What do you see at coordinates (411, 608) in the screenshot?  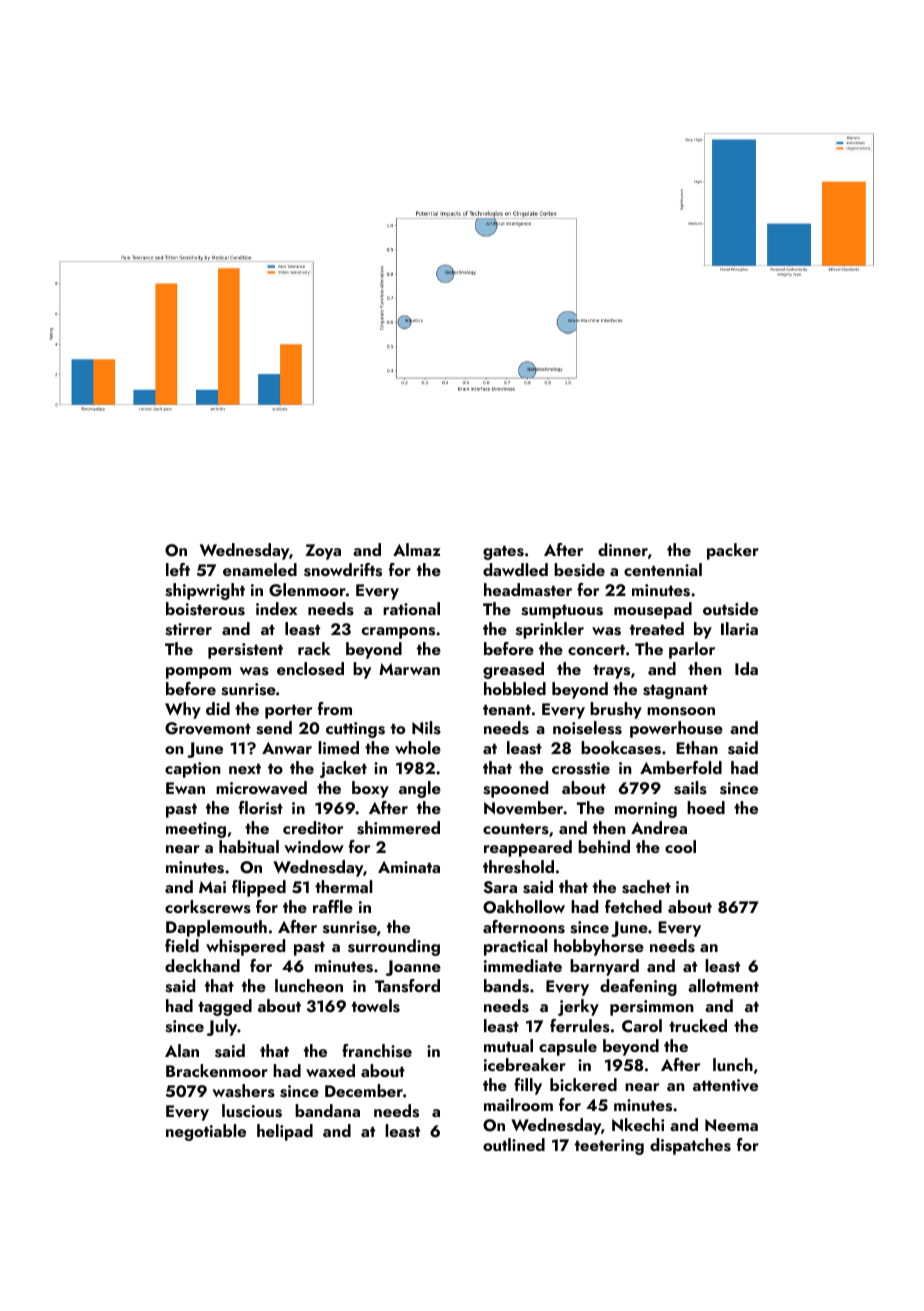 I see `rational` at bounding box center [411, 608].
